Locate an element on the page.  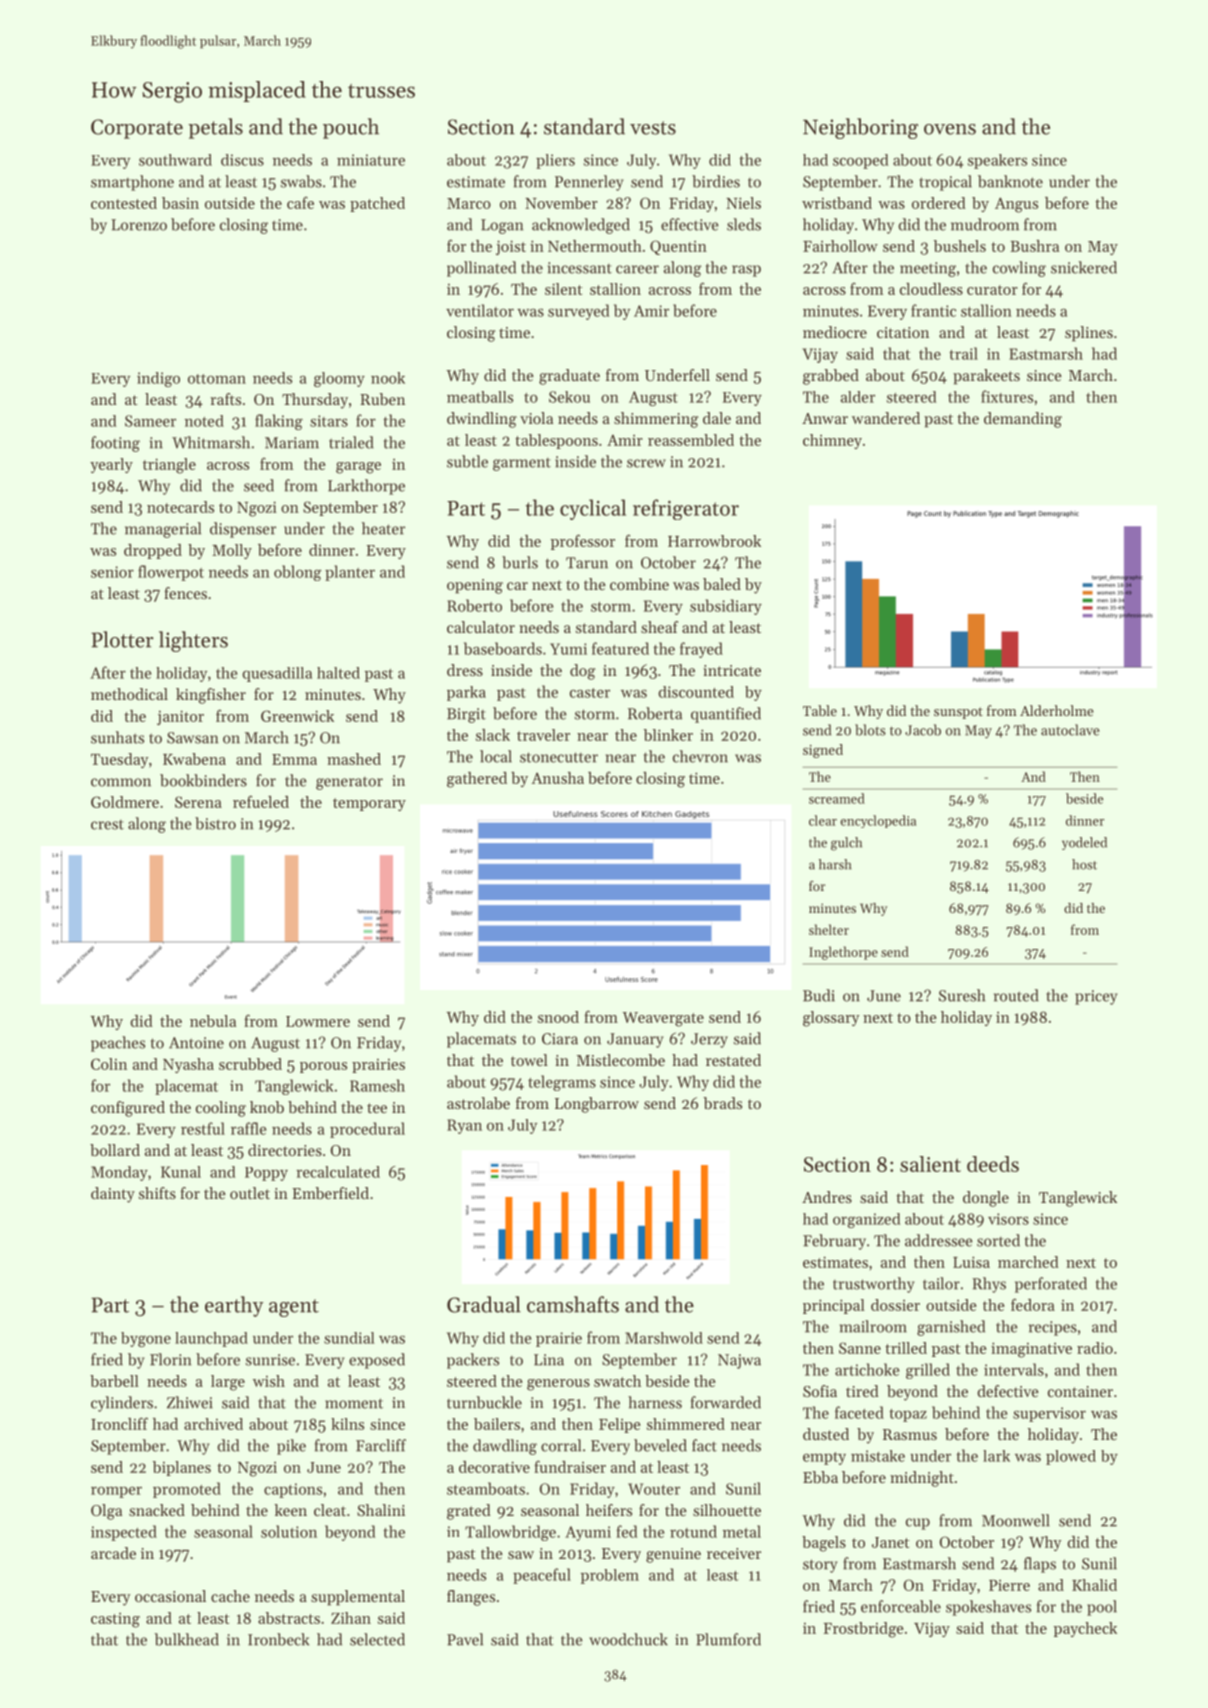
container is located at coordinates (1080, 1391).
